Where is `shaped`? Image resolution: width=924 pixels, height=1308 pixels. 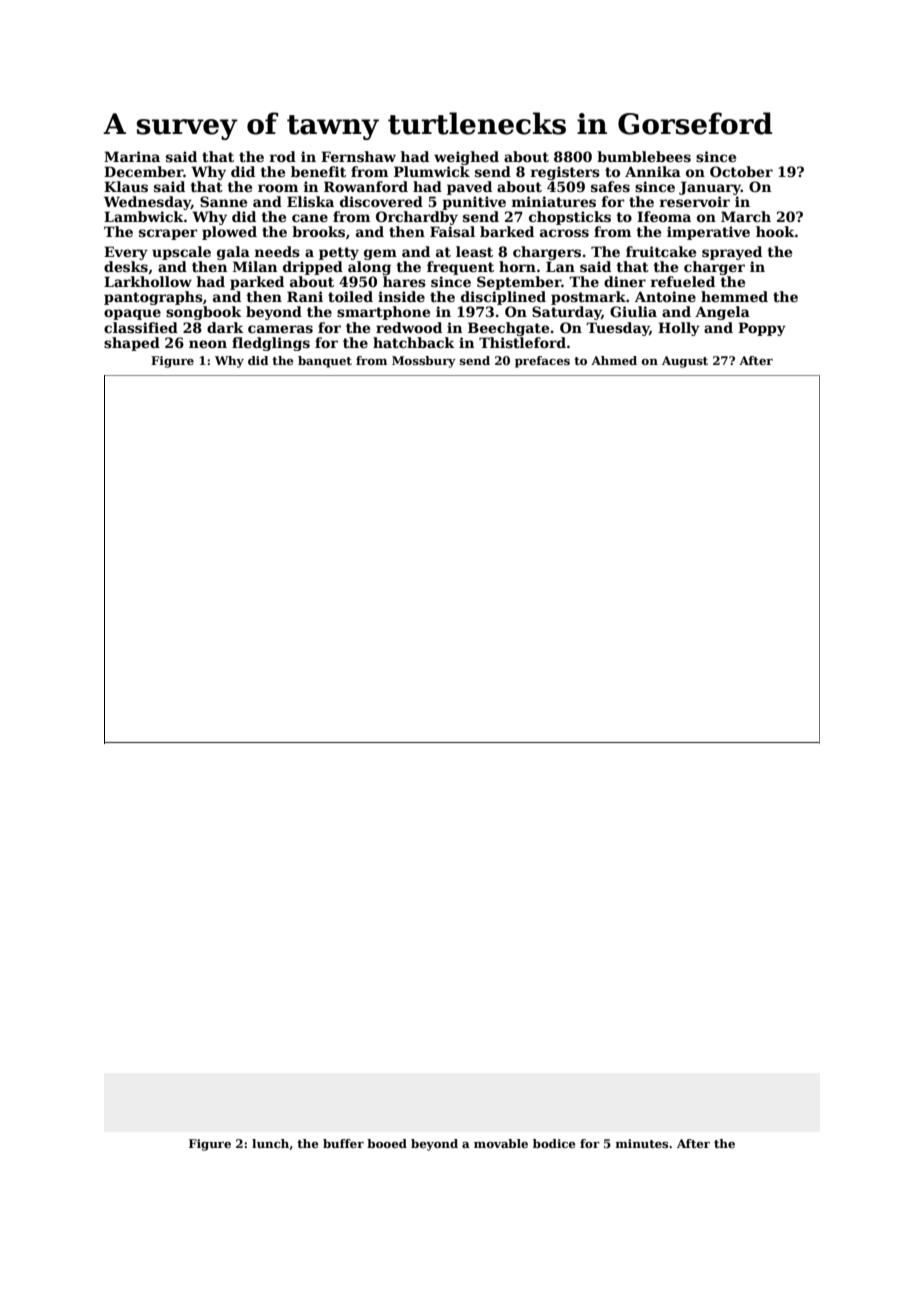
shaped is located at coordinates (132, 344).
